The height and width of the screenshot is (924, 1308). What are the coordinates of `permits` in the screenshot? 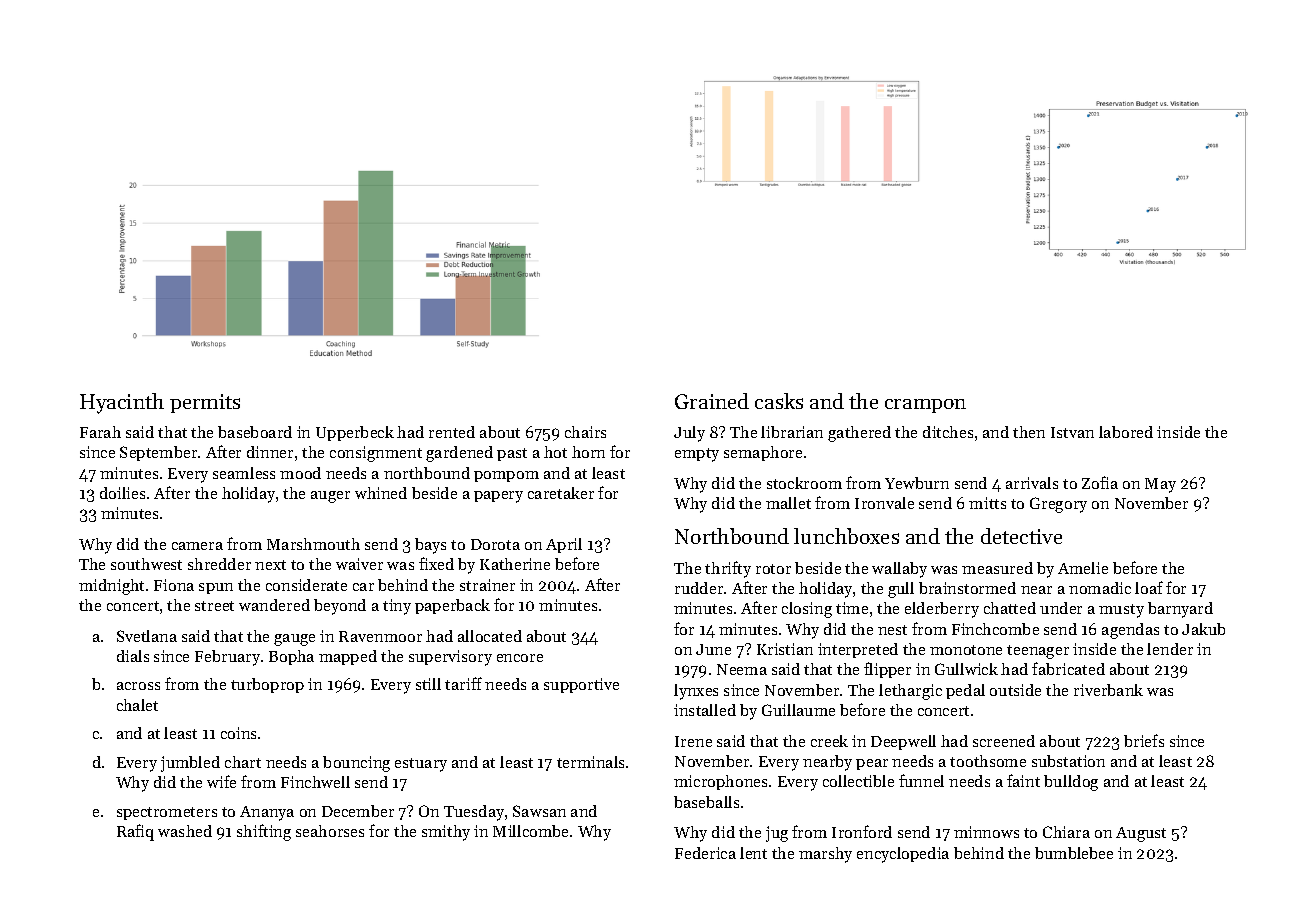 It's located at (205, 403).
